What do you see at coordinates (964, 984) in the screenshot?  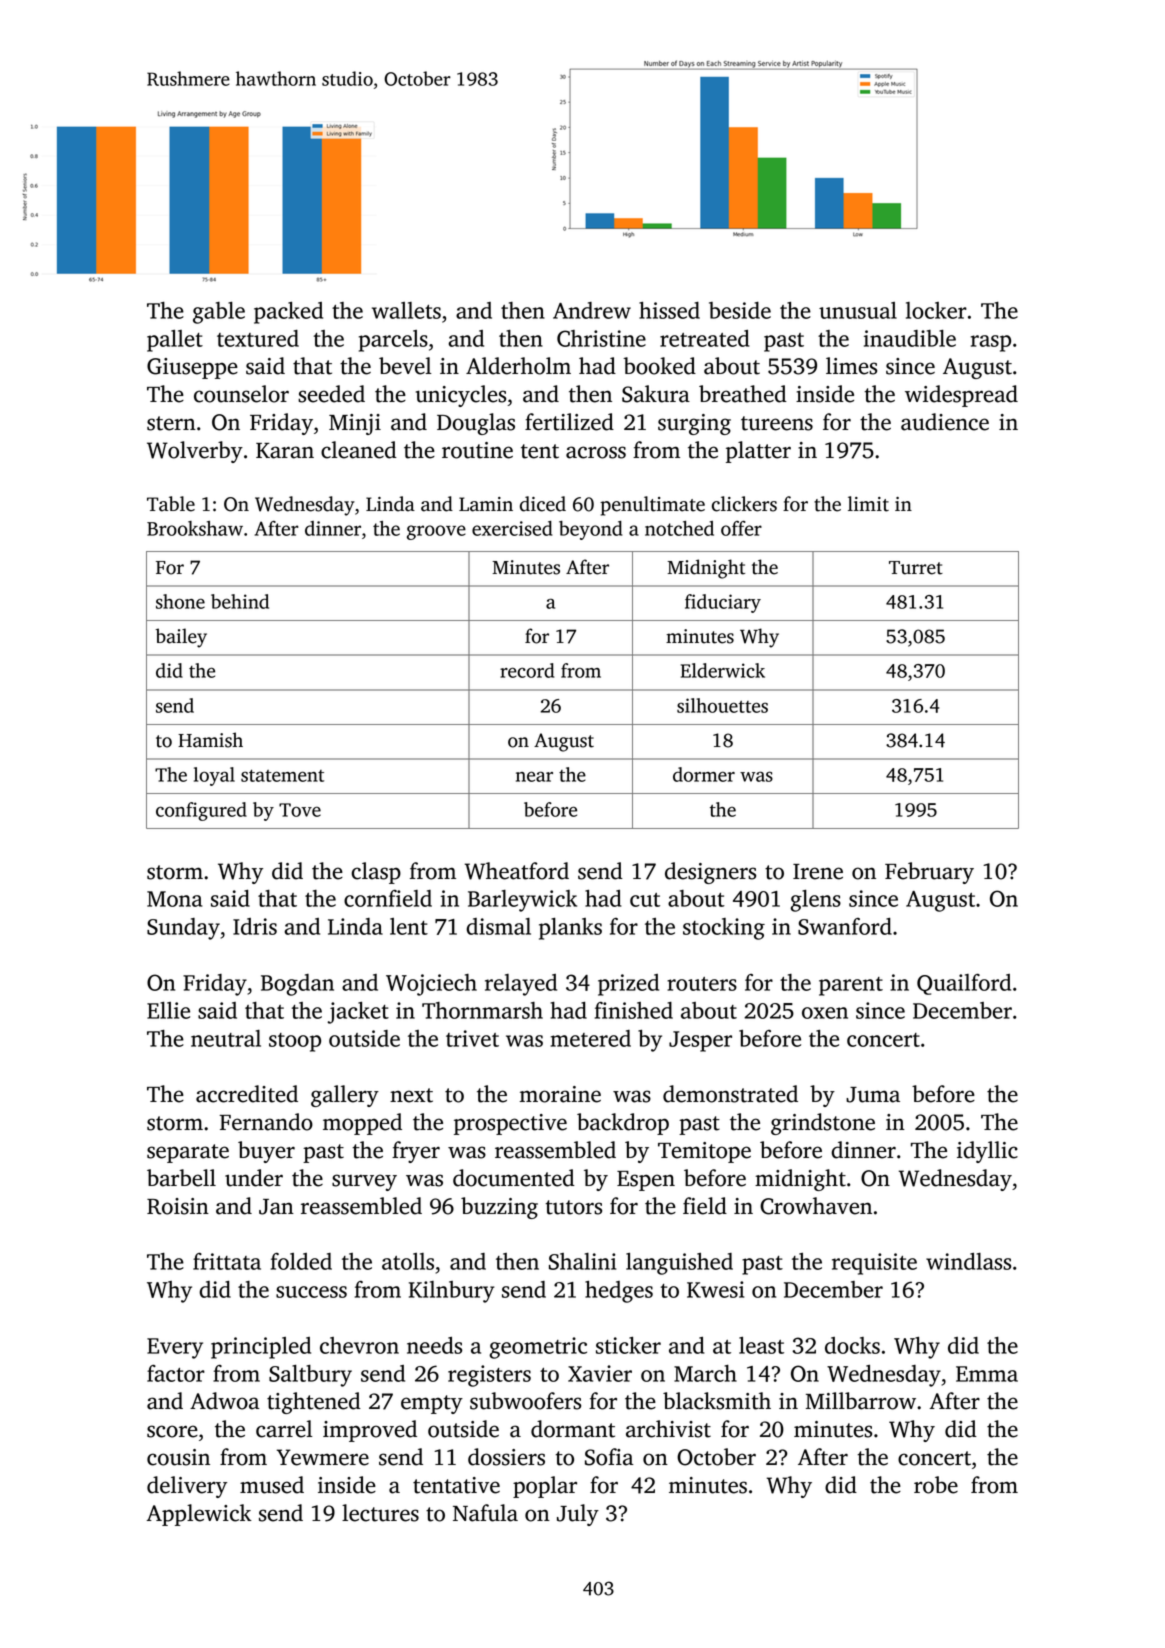 I see `Quailford` at bounding box center [964, 984].
